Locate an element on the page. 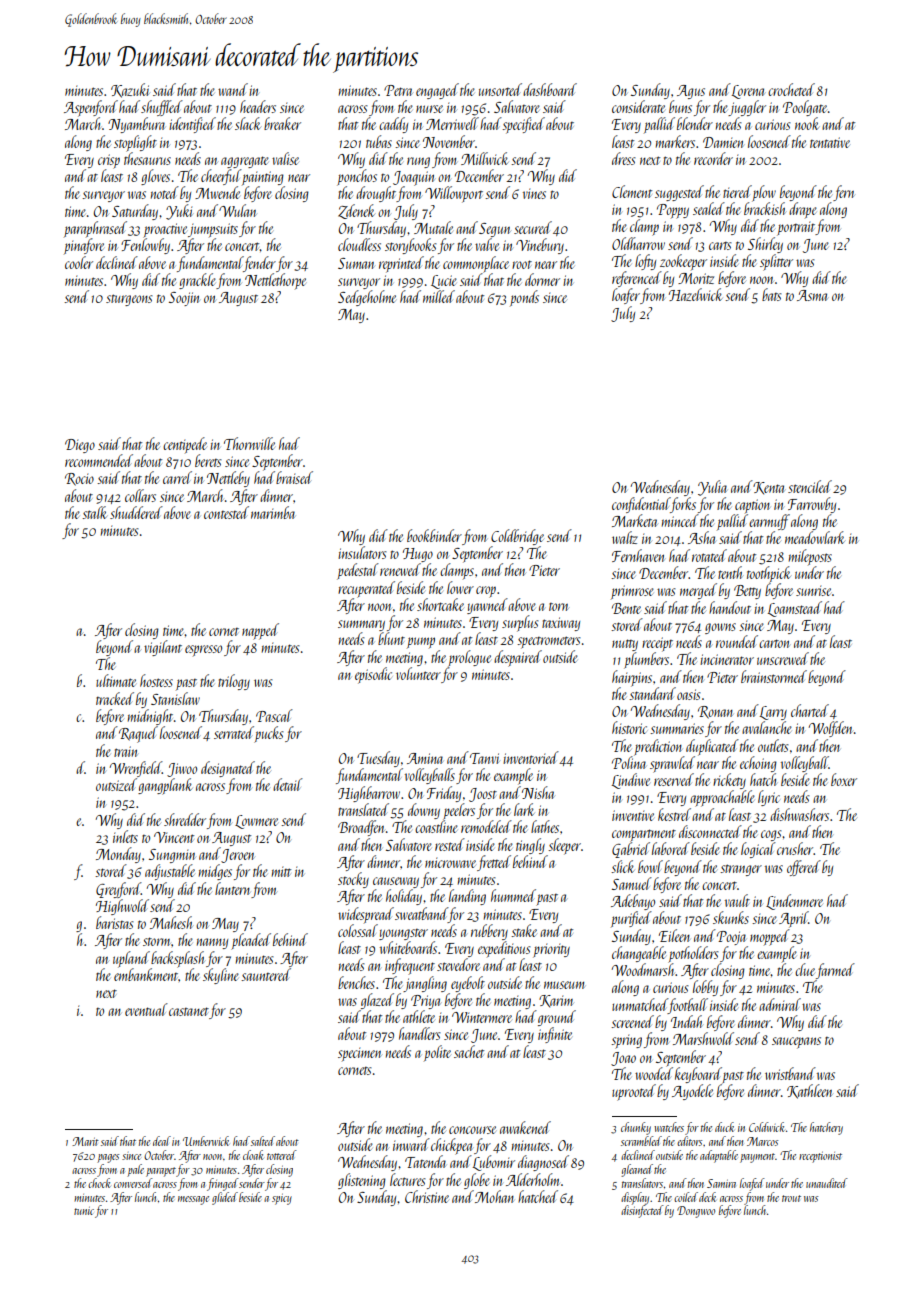  loafer is located at coordinates (626, 296).
